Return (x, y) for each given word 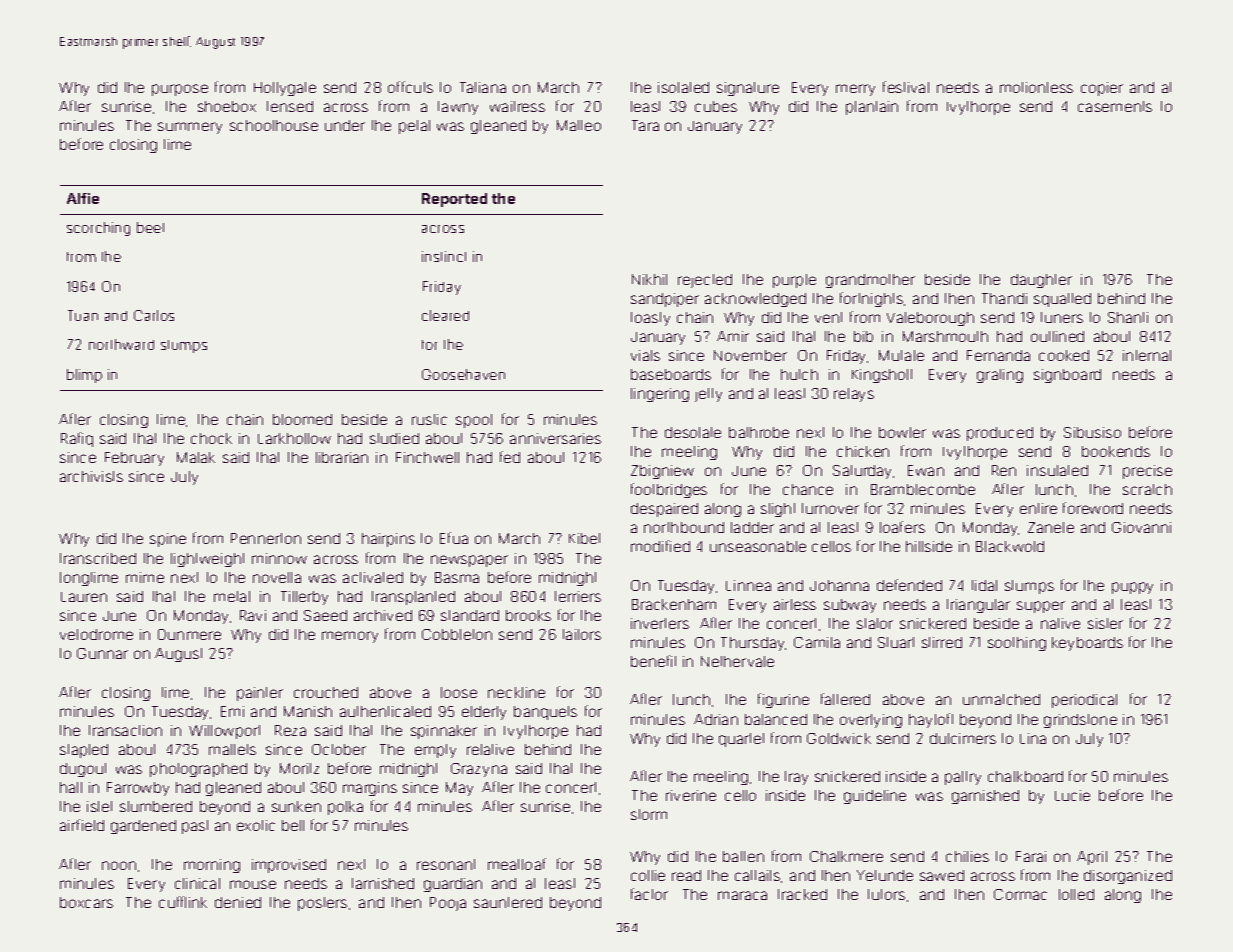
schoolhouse (274, 125)
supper (1041, 607)
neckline (516, 692)
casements (1115, 106)
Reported (454, 200)
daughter (1041, 281)
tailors (582, 634)
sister (1105, 623)
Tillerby (304, 598)
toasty (650, 319)
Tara (645, 125)
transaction (125, 730)
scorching (98, 229)
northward (121, 344)
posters (322, 904)
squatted (1062, 300)
